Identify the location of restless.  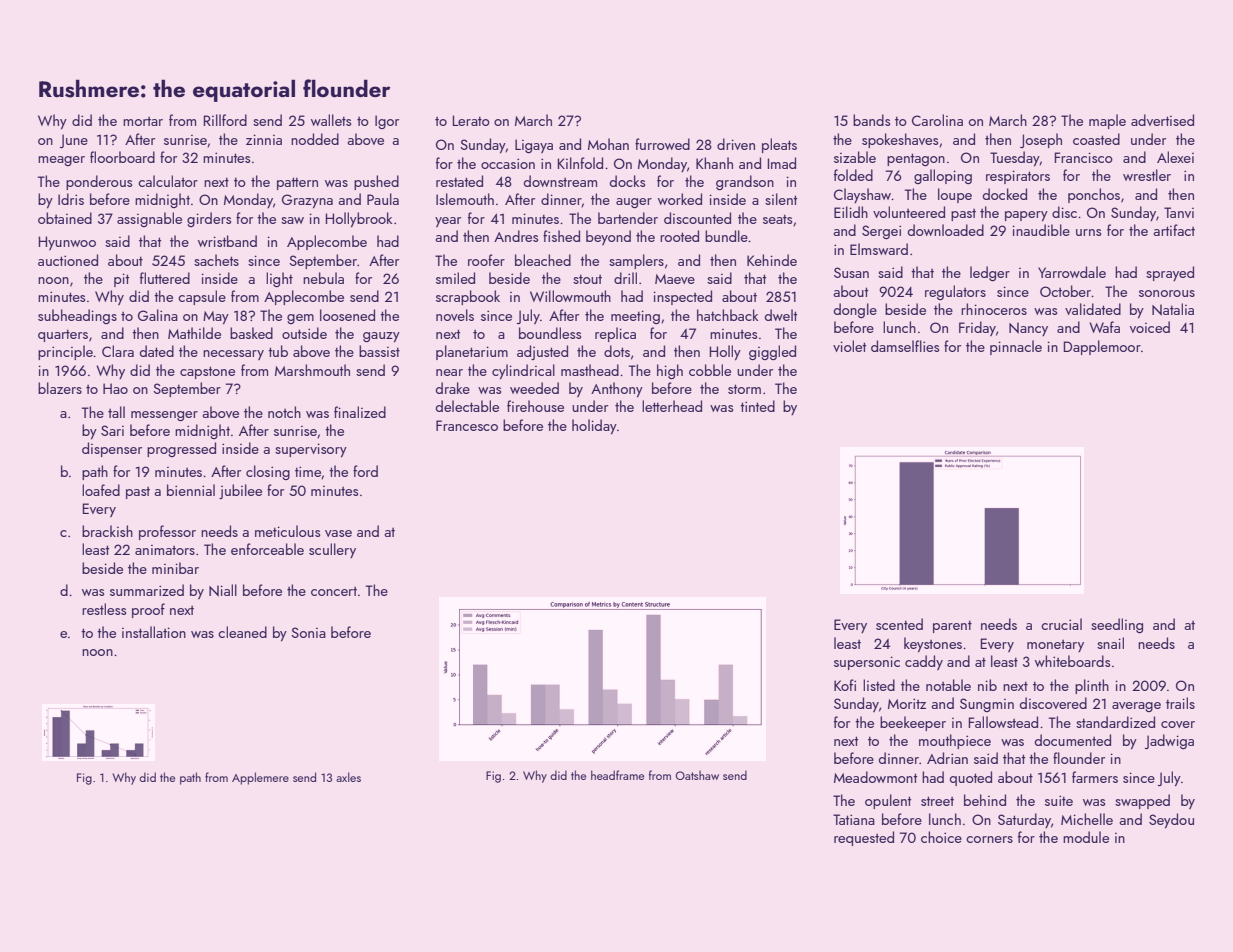
(104, 609).
